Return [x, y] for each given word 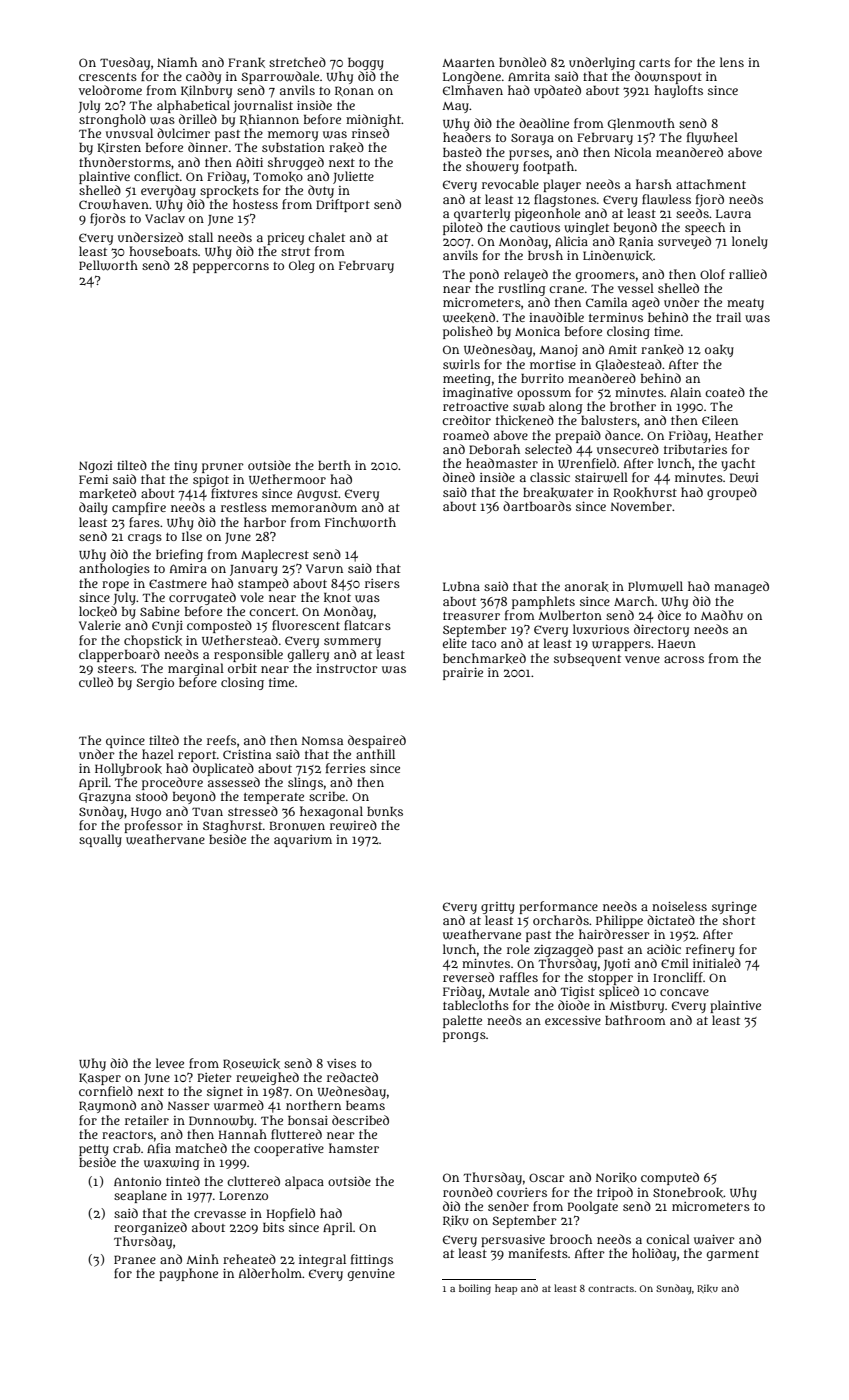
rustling [522, 289]
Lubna [461, 586]
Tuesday [125, 63]
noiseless [679, 906]
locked [98, 611]
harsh [654, 184]
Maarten [468, 63]
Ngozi [95, 467]
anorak [587, 587]
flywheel [712, 138]
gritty [498, 908]
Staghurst [232, 826]
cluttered [253, 1181]
